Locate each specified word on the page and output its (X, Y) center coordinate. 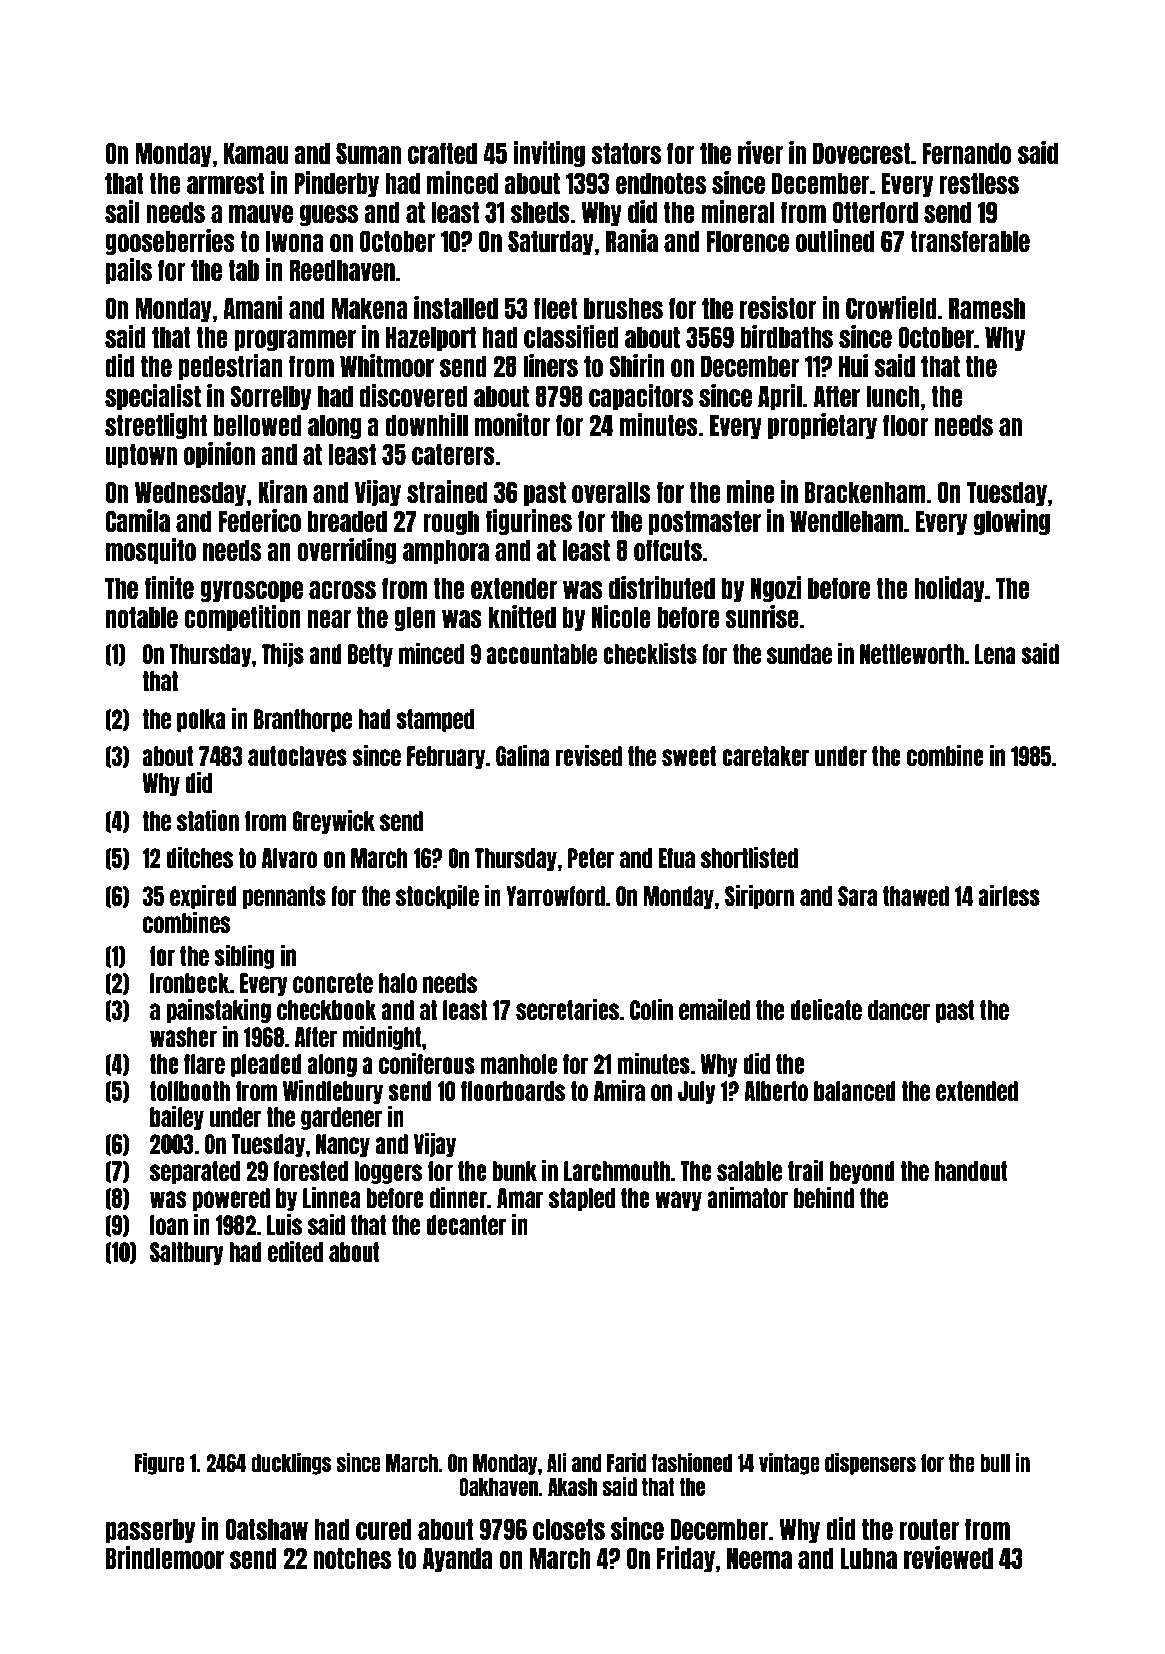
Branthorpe (303, 720)
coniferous (427, 1063)
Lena (995, 654)
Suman (368, 153)
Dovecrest (862, 153)
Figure (160, 1464)
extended (977, 1091)
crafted (442, 153)
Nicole (621, 616)
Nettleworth (912, 654)
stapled (582, 1199)
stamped (435, 720)
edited (295, 1251)
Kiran (282, 491)
